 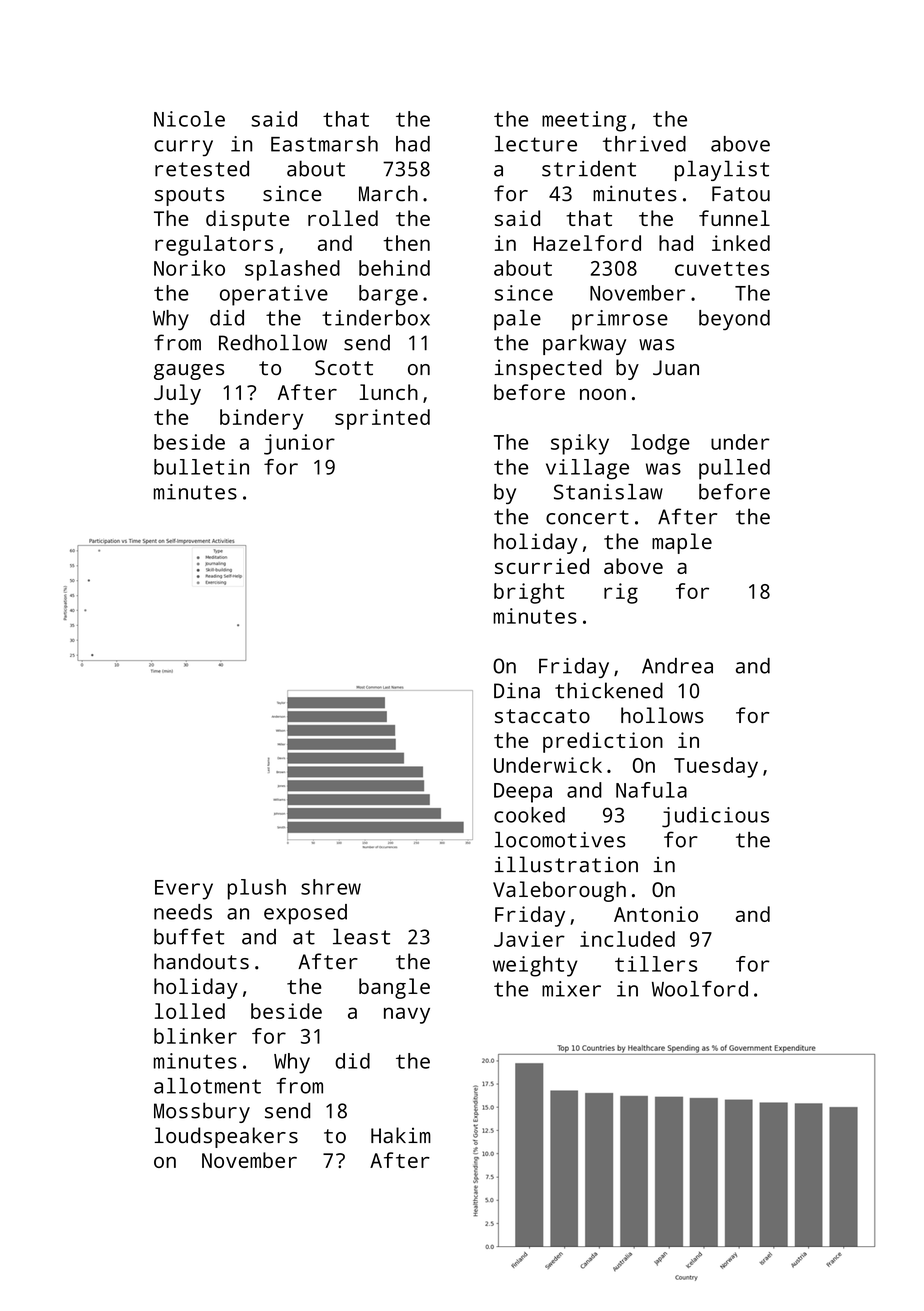 I want to click on shrew, so click(x=331, y=887).
